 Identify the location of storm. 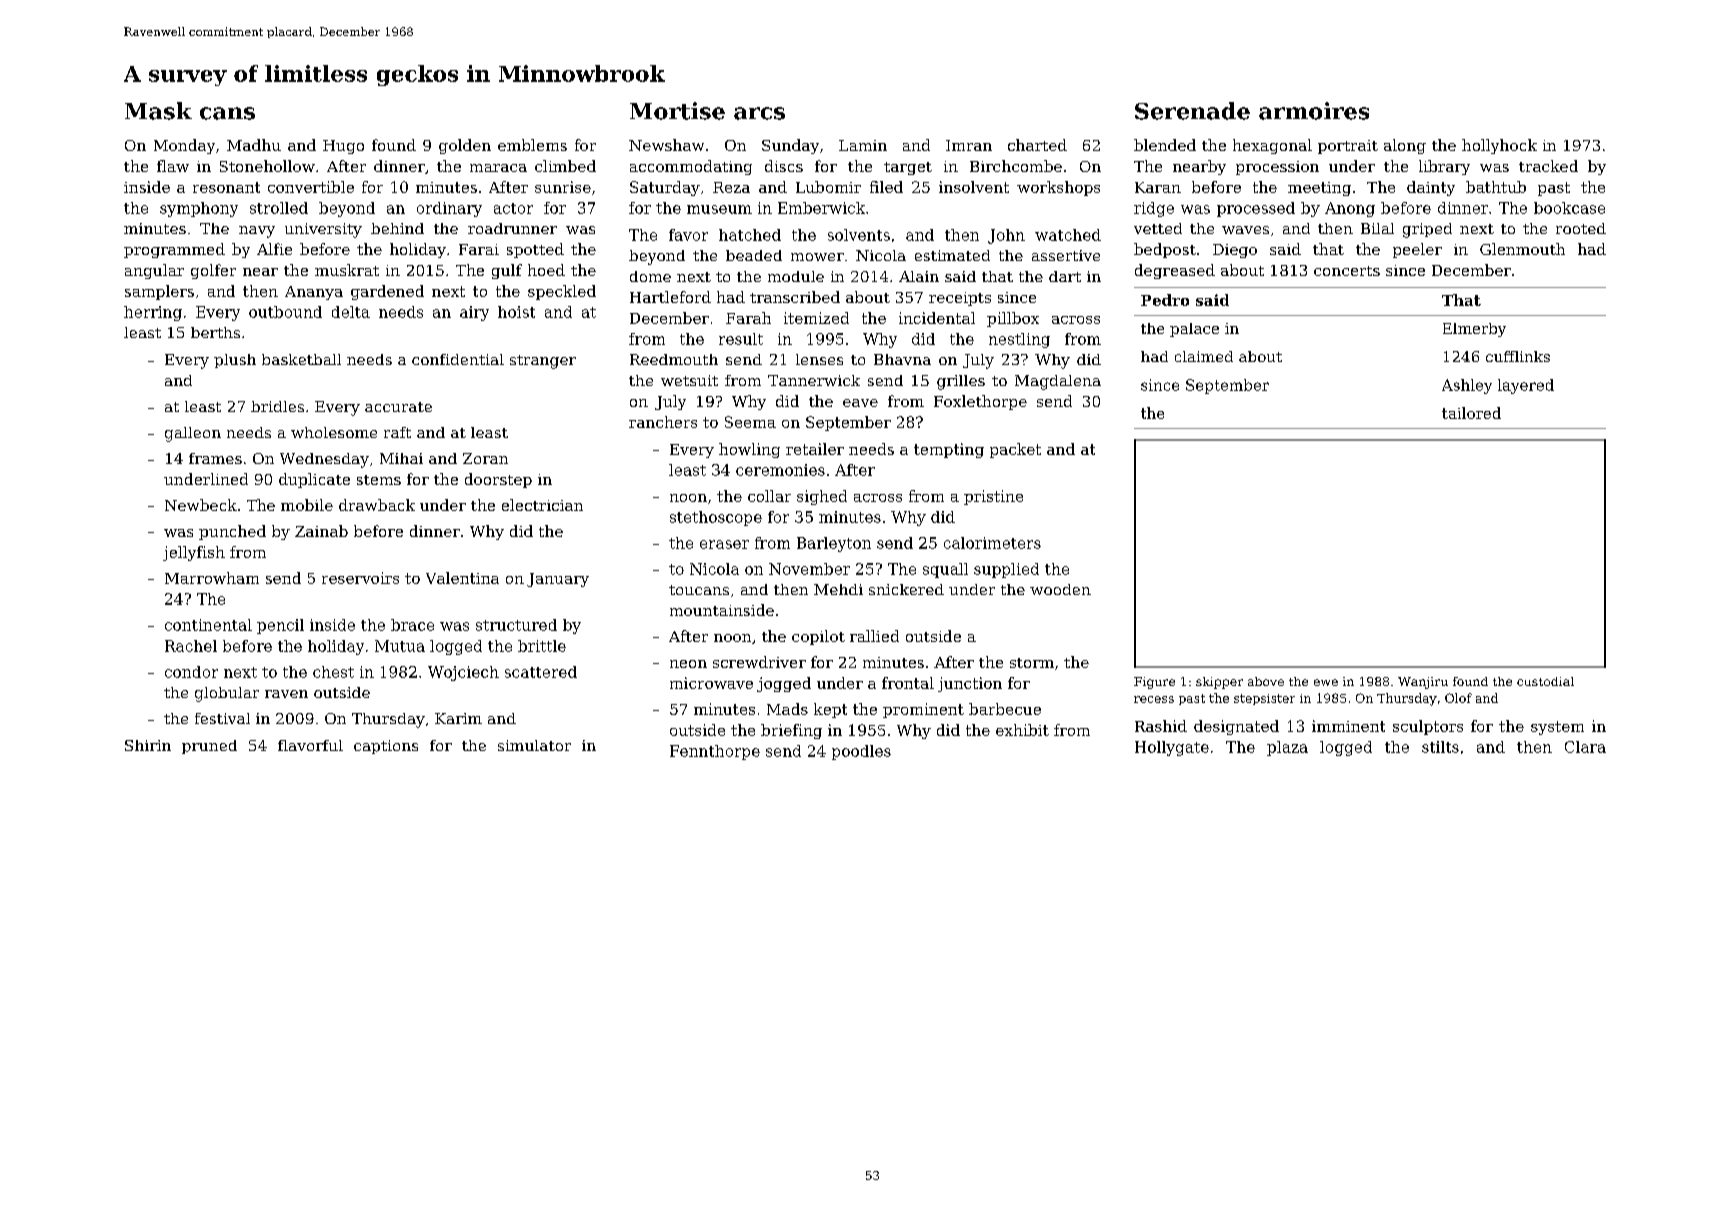
(1032, 663).
